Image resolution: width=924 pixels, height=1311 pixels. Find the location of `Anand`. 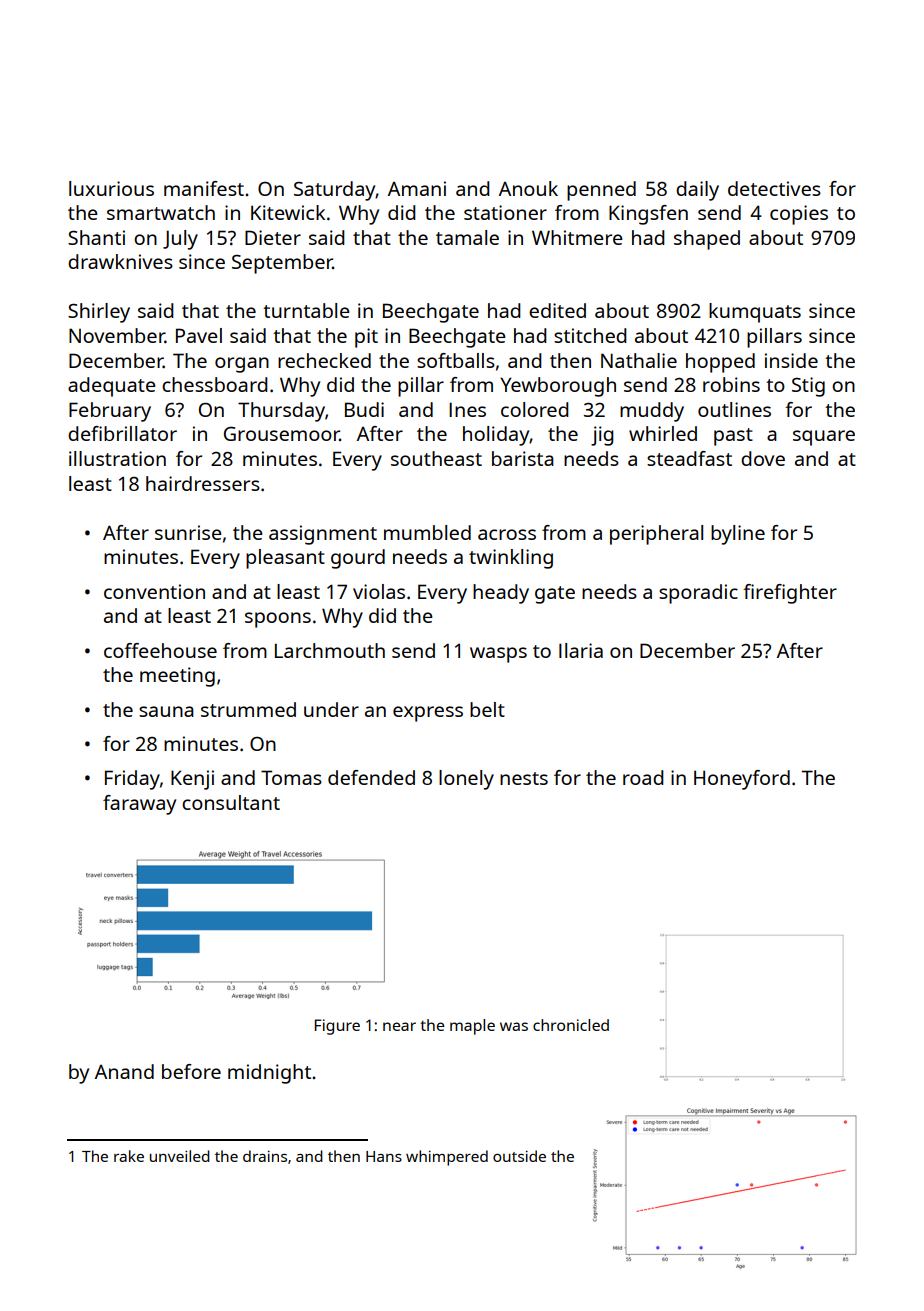

Anand is located at coordinates (124, 1071).
